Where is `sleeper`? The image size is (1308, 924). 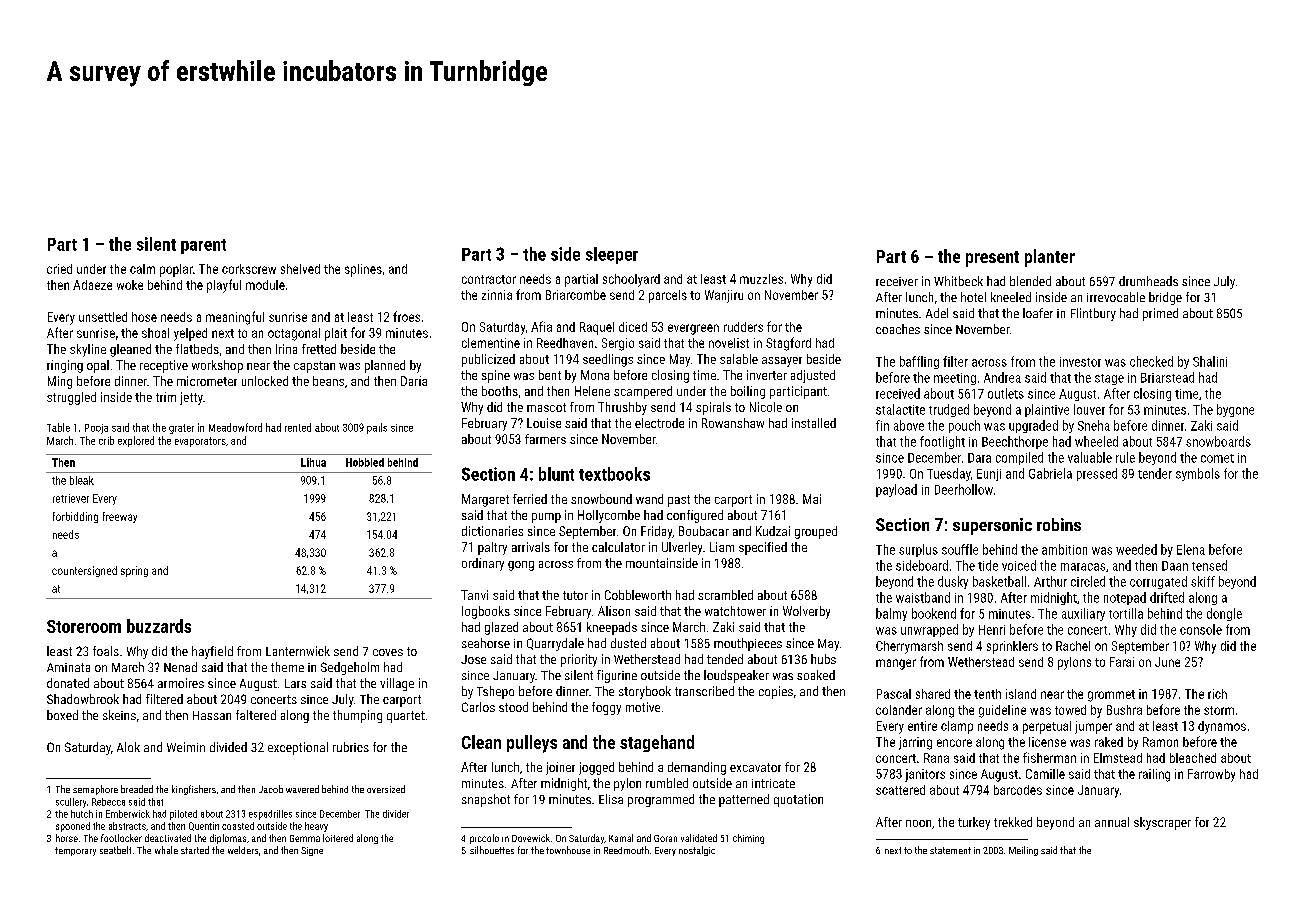
sleeper is located at coordinates (612, 255).
